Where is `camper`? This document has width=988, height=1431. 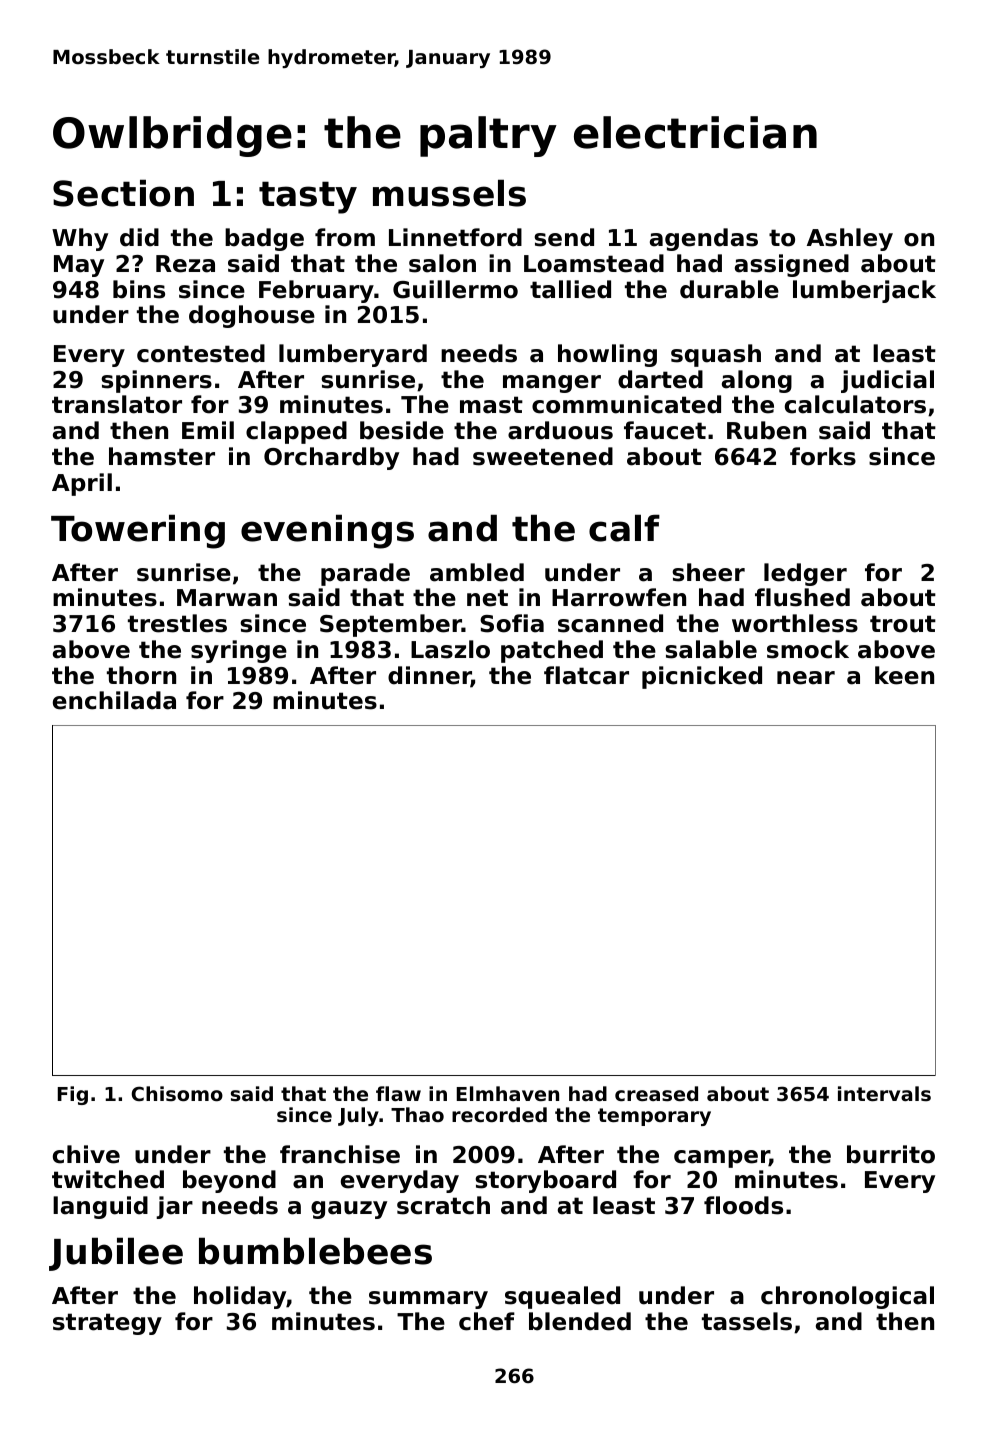
camper is located at coordinates (721, 1159).
